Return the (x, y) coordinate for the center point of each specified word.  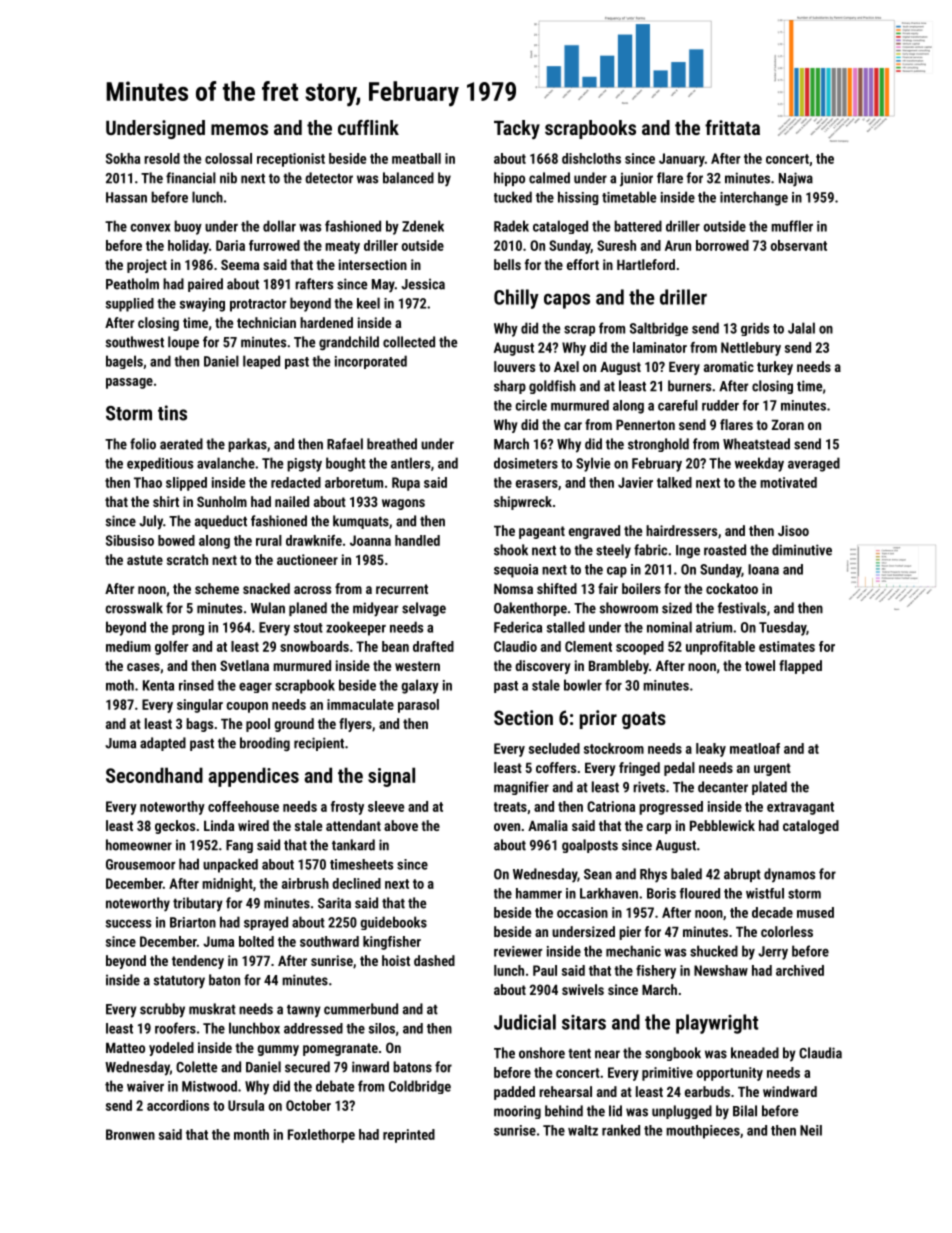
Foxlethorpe (321, 1136)
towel (760, 665)
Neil (811, 1130)
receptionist (291, 160)
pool (258, 725)
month (251, 1134)
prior (598, 719)
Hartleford (646, 264)
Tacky (517, 130)
